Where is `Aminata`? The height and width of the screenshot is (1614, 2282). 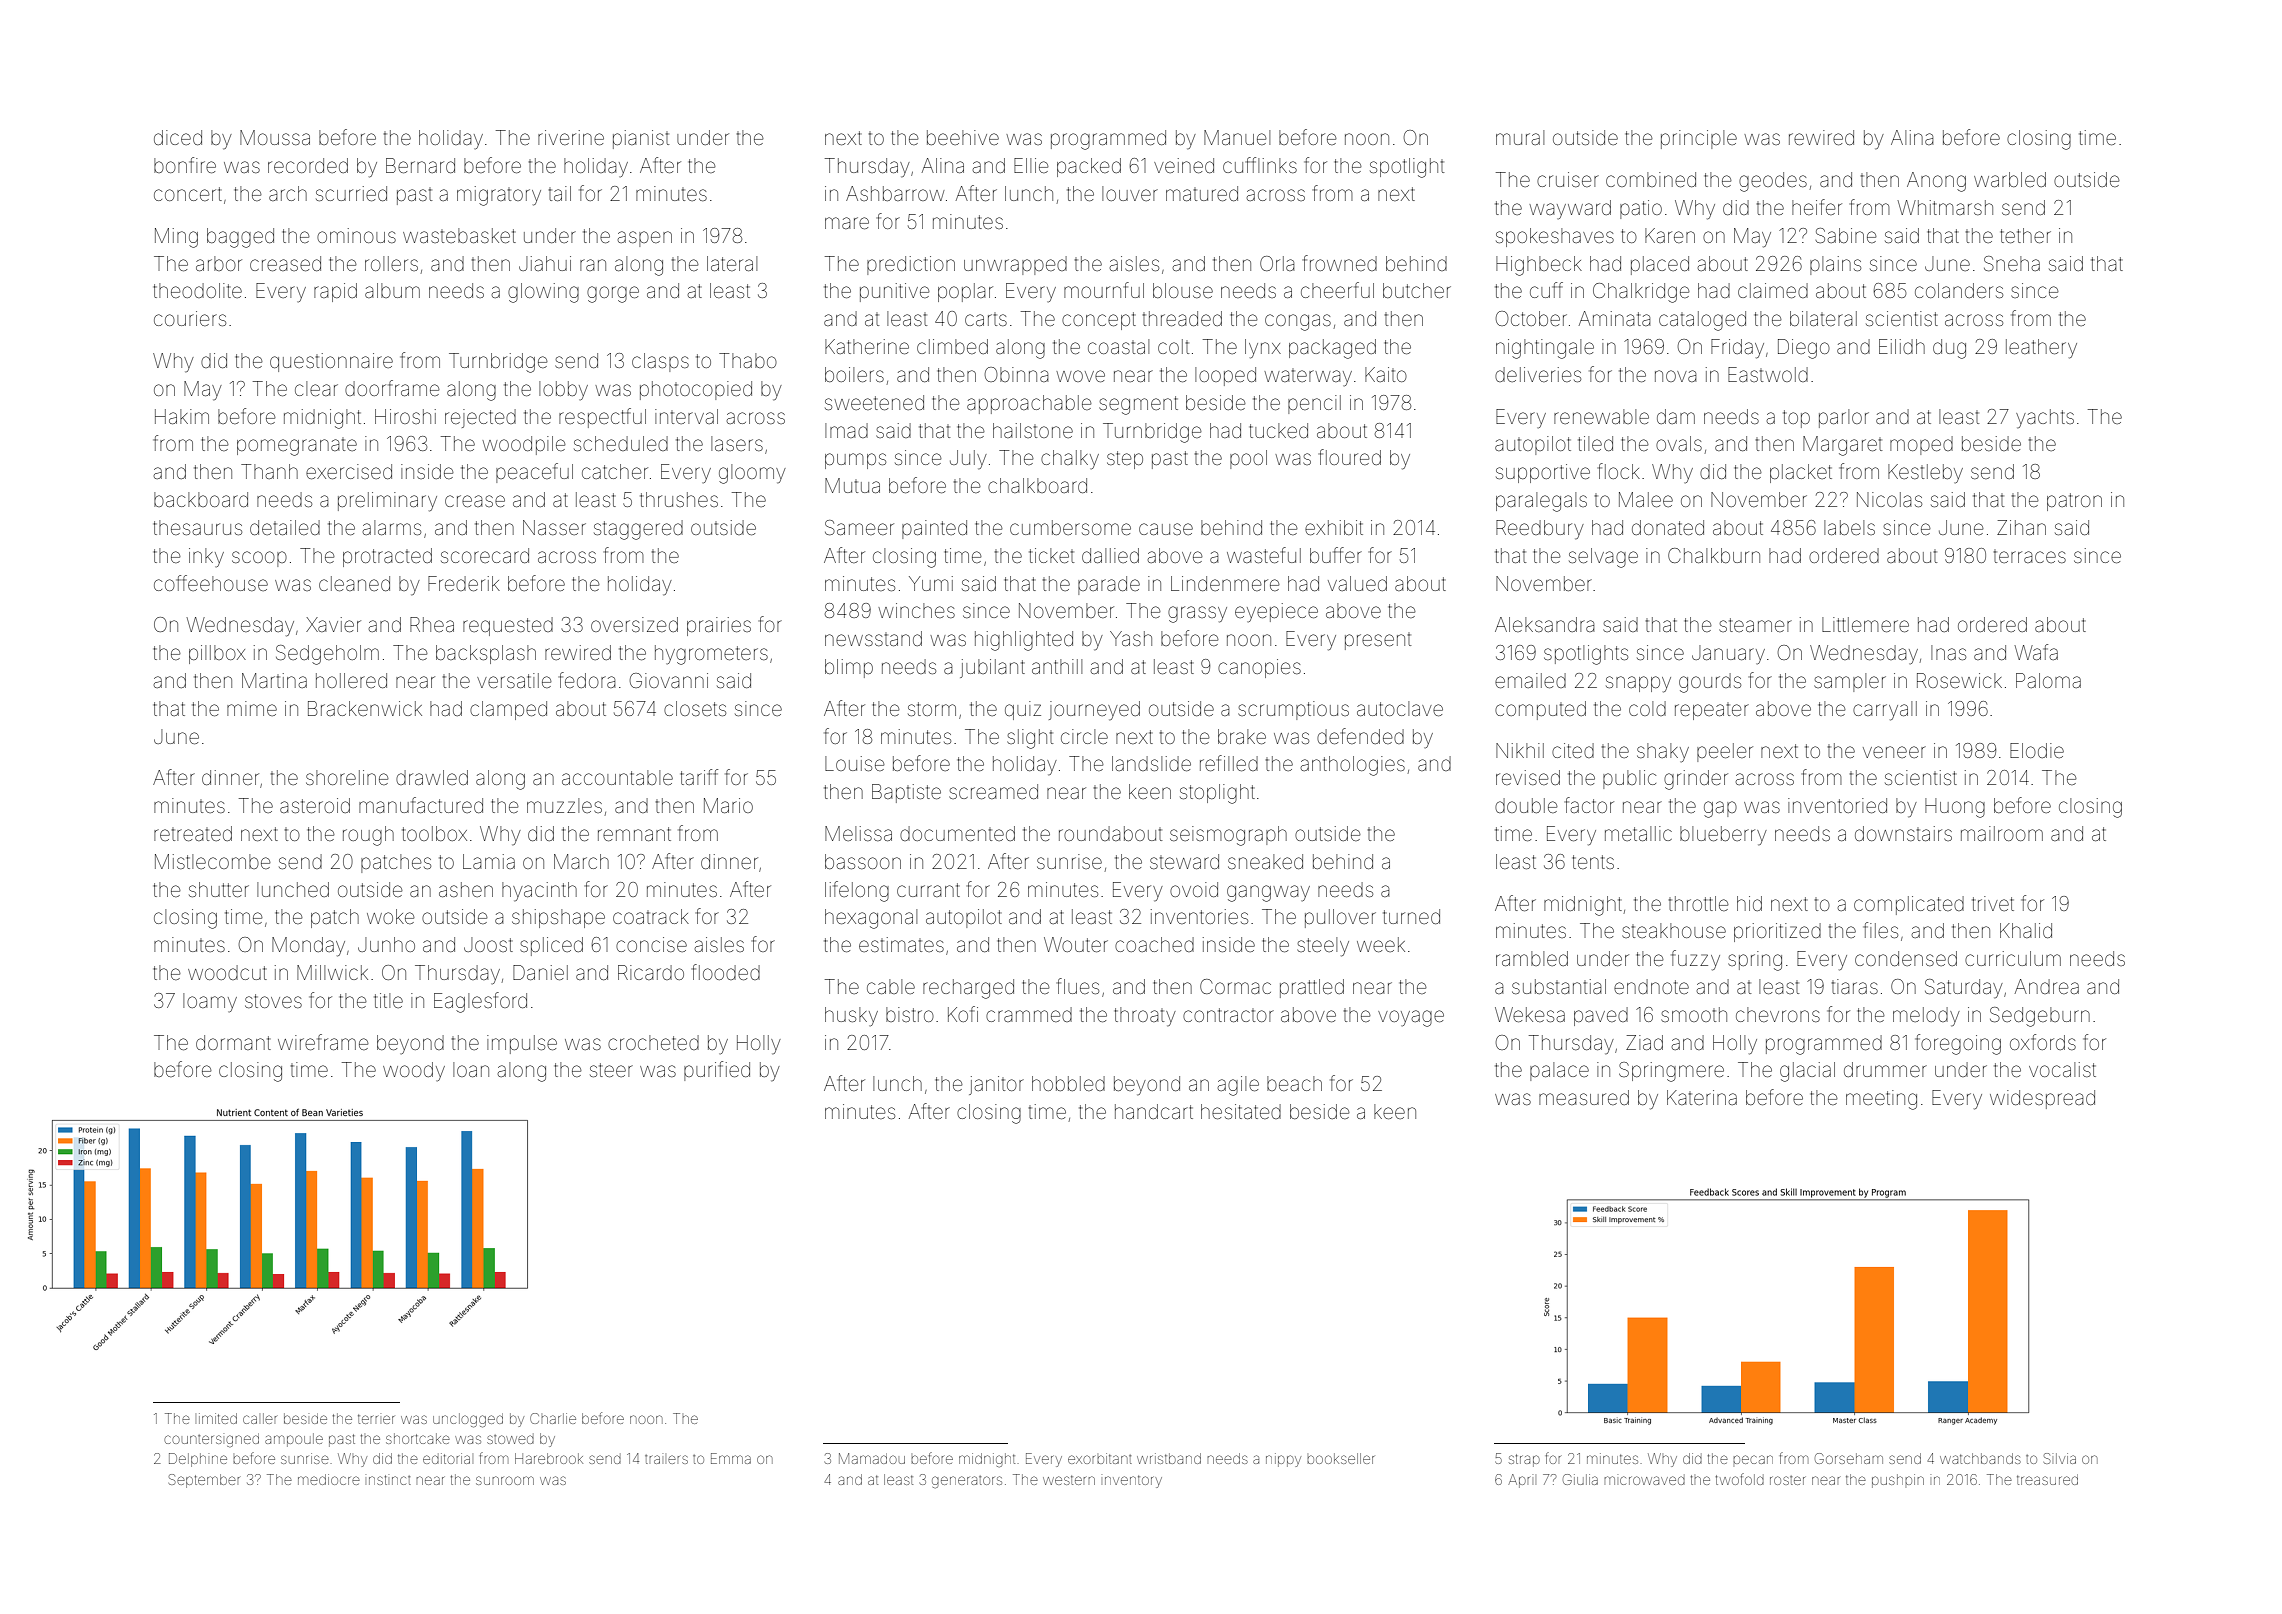 Aminata is located at coordinates (1615, 318).
